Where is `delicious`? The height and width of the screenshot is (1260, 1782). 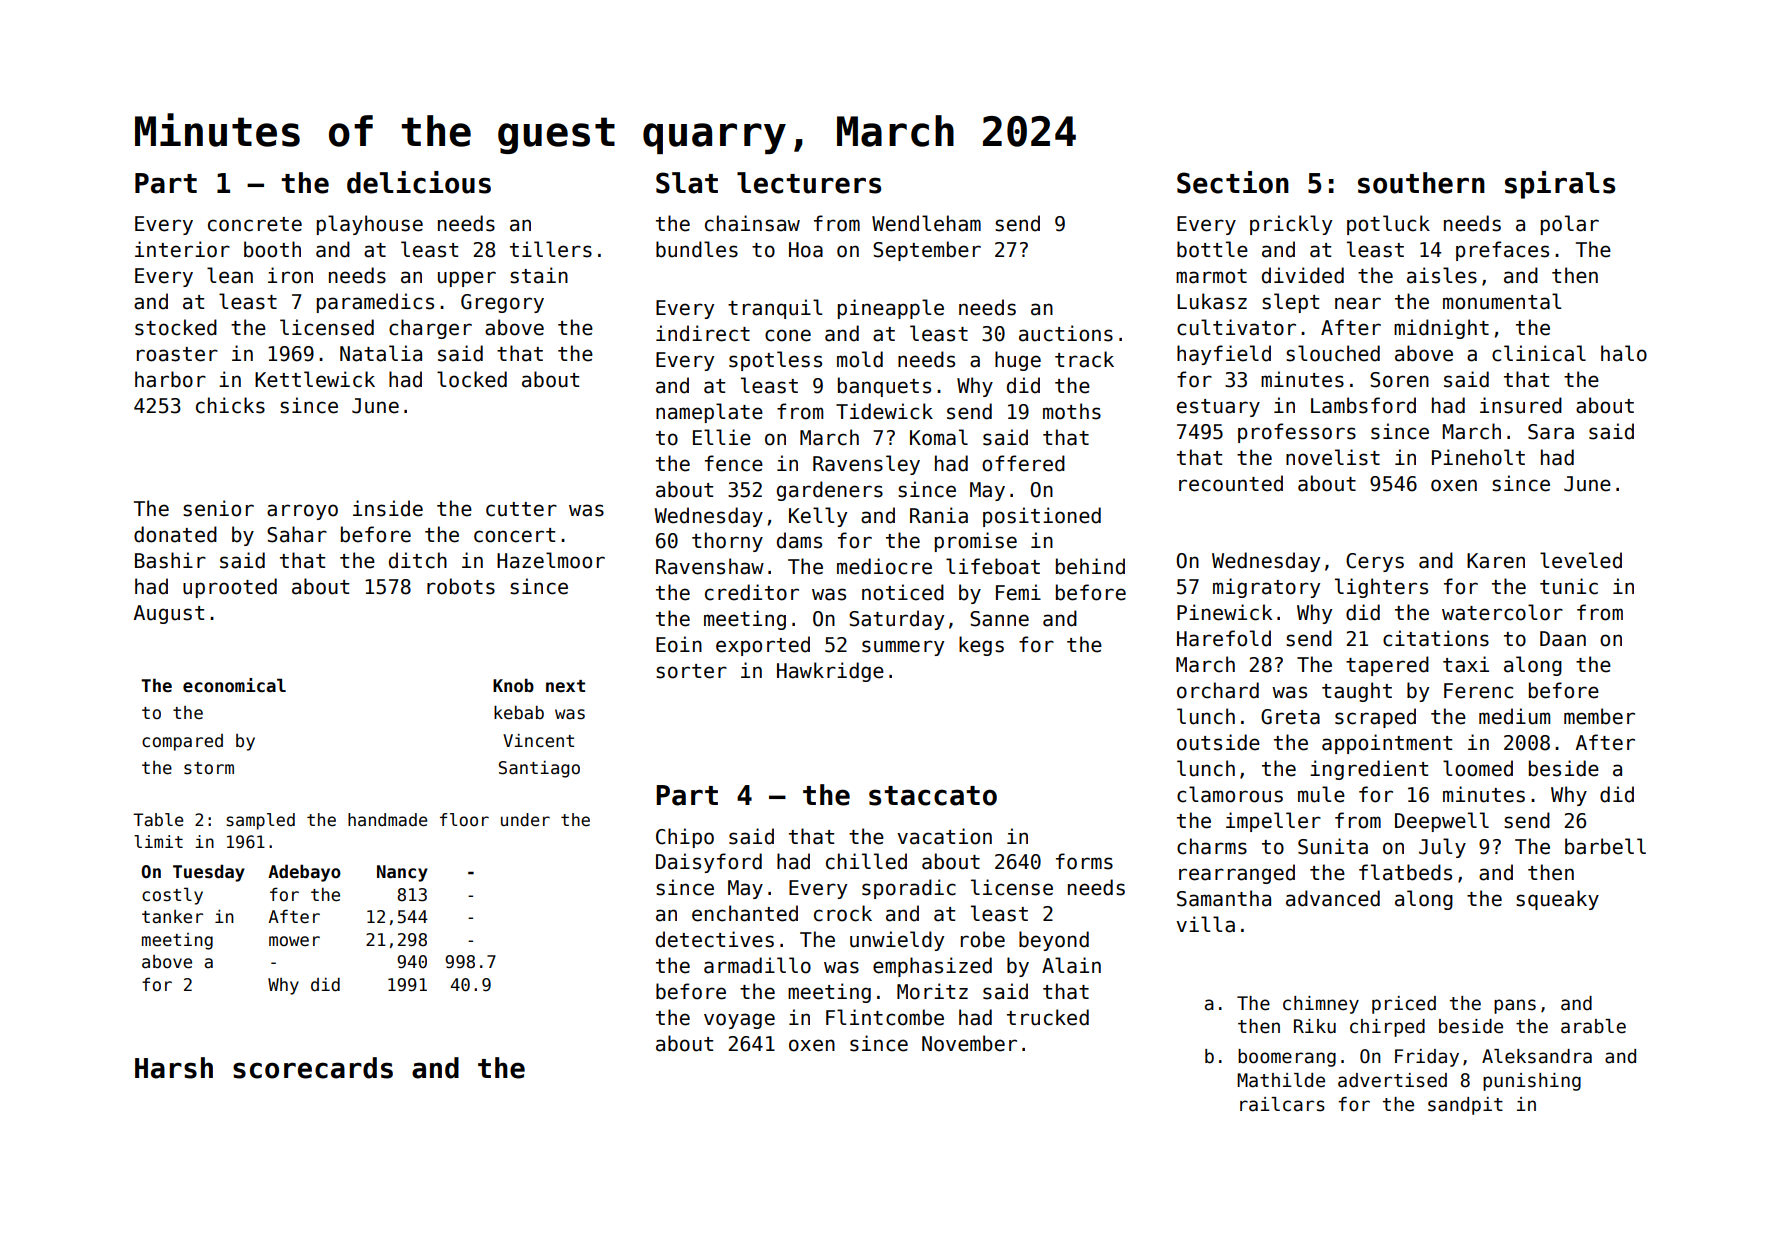 delicious is located at coordinates (419, 182).
